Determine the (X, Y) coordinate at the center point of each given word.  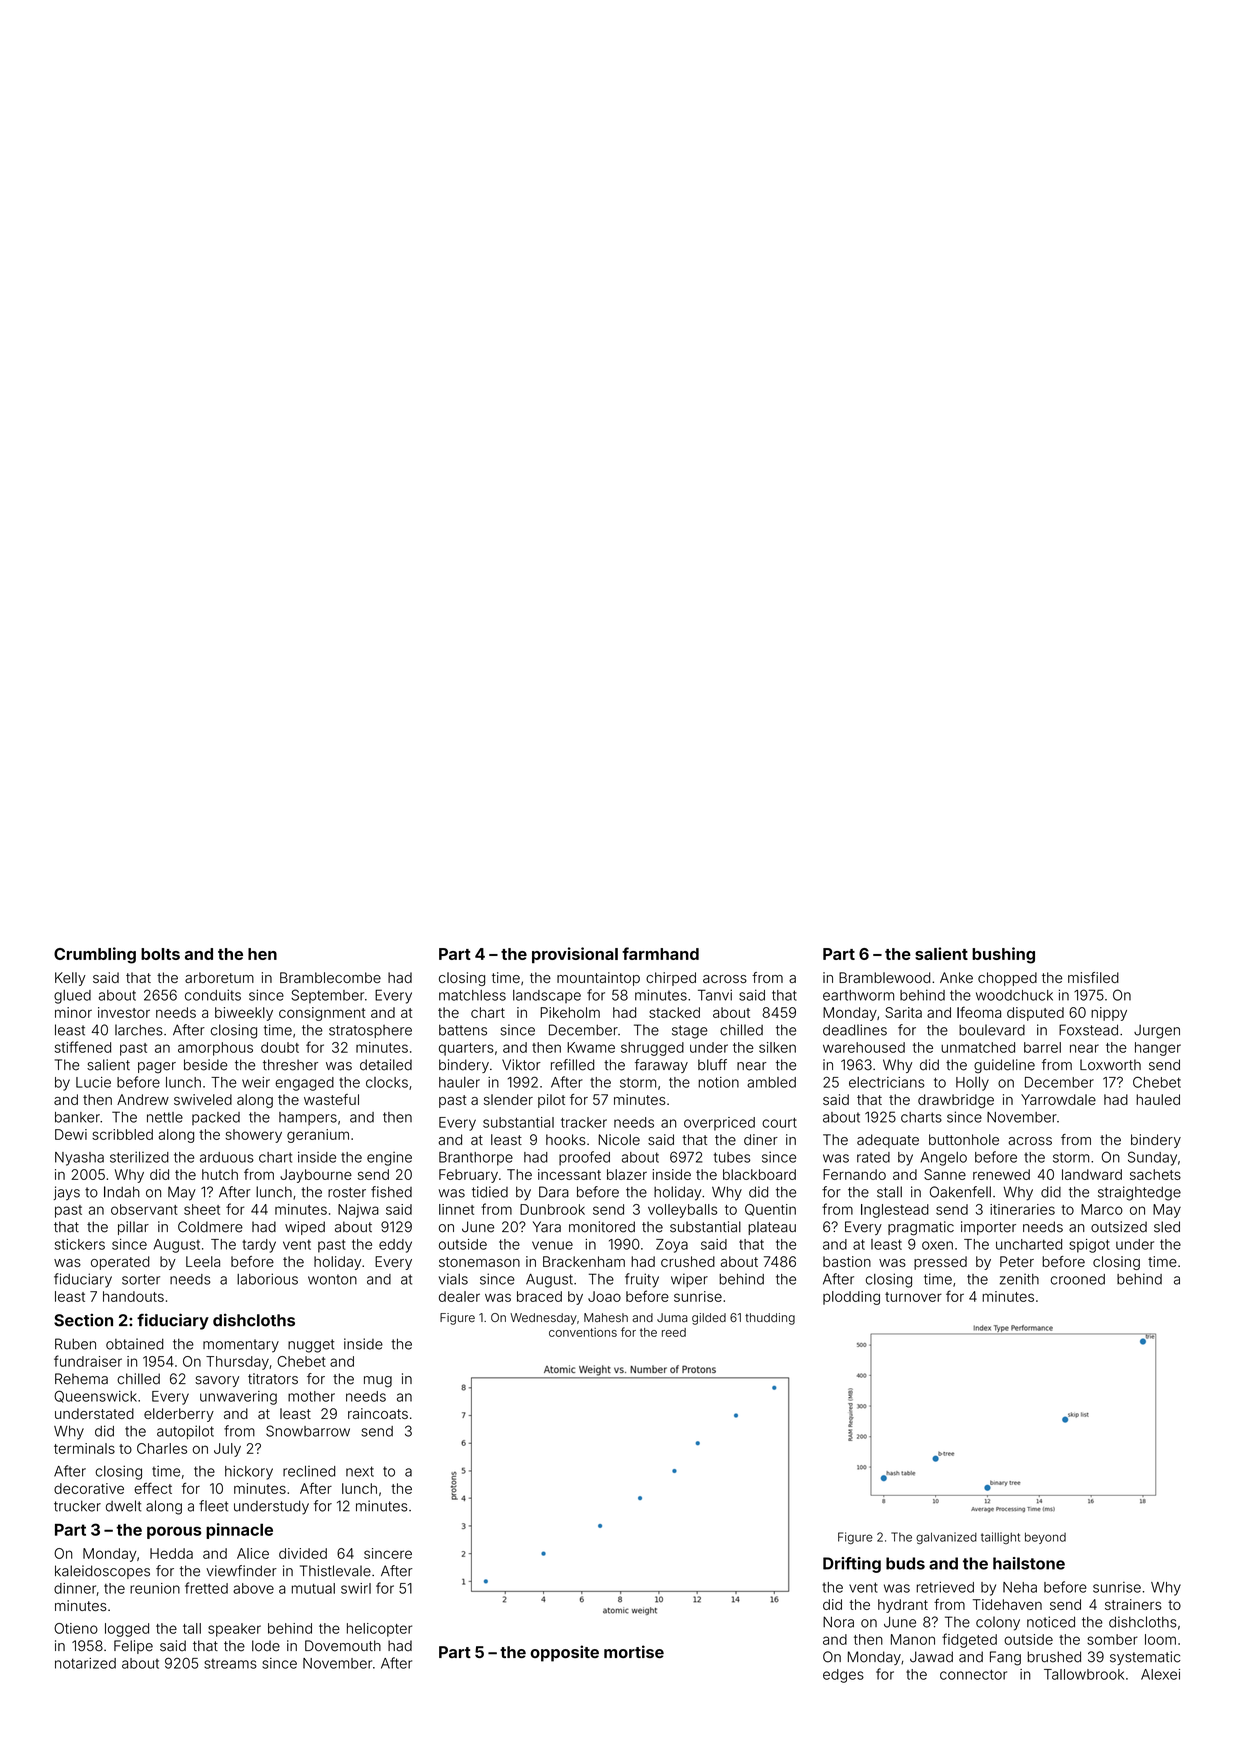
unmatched (978, 1047)
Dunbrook (552, 1209)
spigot (1089, 1246)
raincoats (378, 1413)
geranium (318, 1136)
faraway (661, 1066)
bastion (847, 1261)
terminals (84, 1448)
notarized (85, 1663)
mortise (634, 1651)
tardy (259, 1246)
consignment (322, 1014)
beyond (1045, 1538)
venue (552, 1245)
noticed (1051, 1622)
